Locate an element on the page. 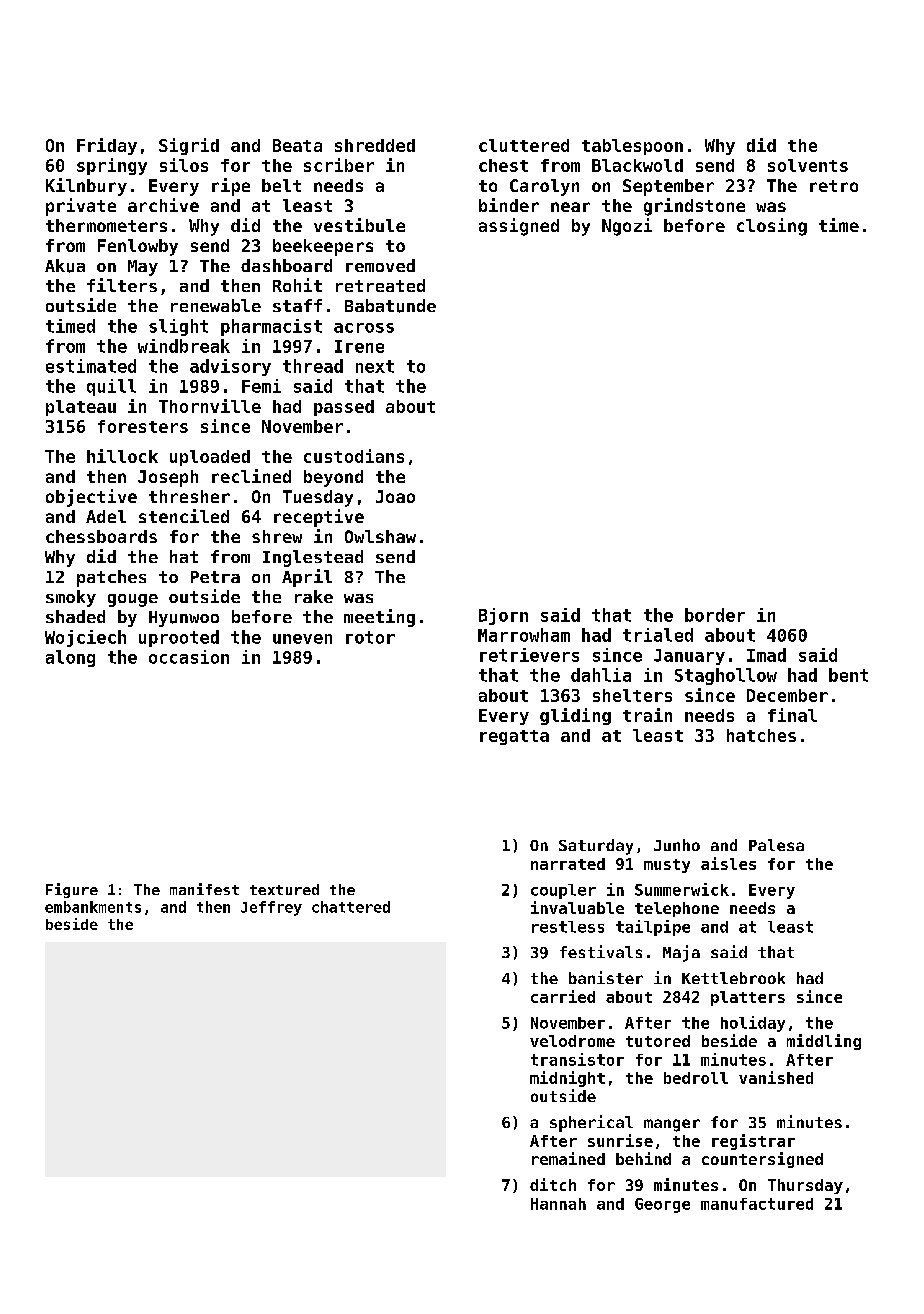 This page has height=1314, width=924. uprooted is located at coordinates (179, 638).
